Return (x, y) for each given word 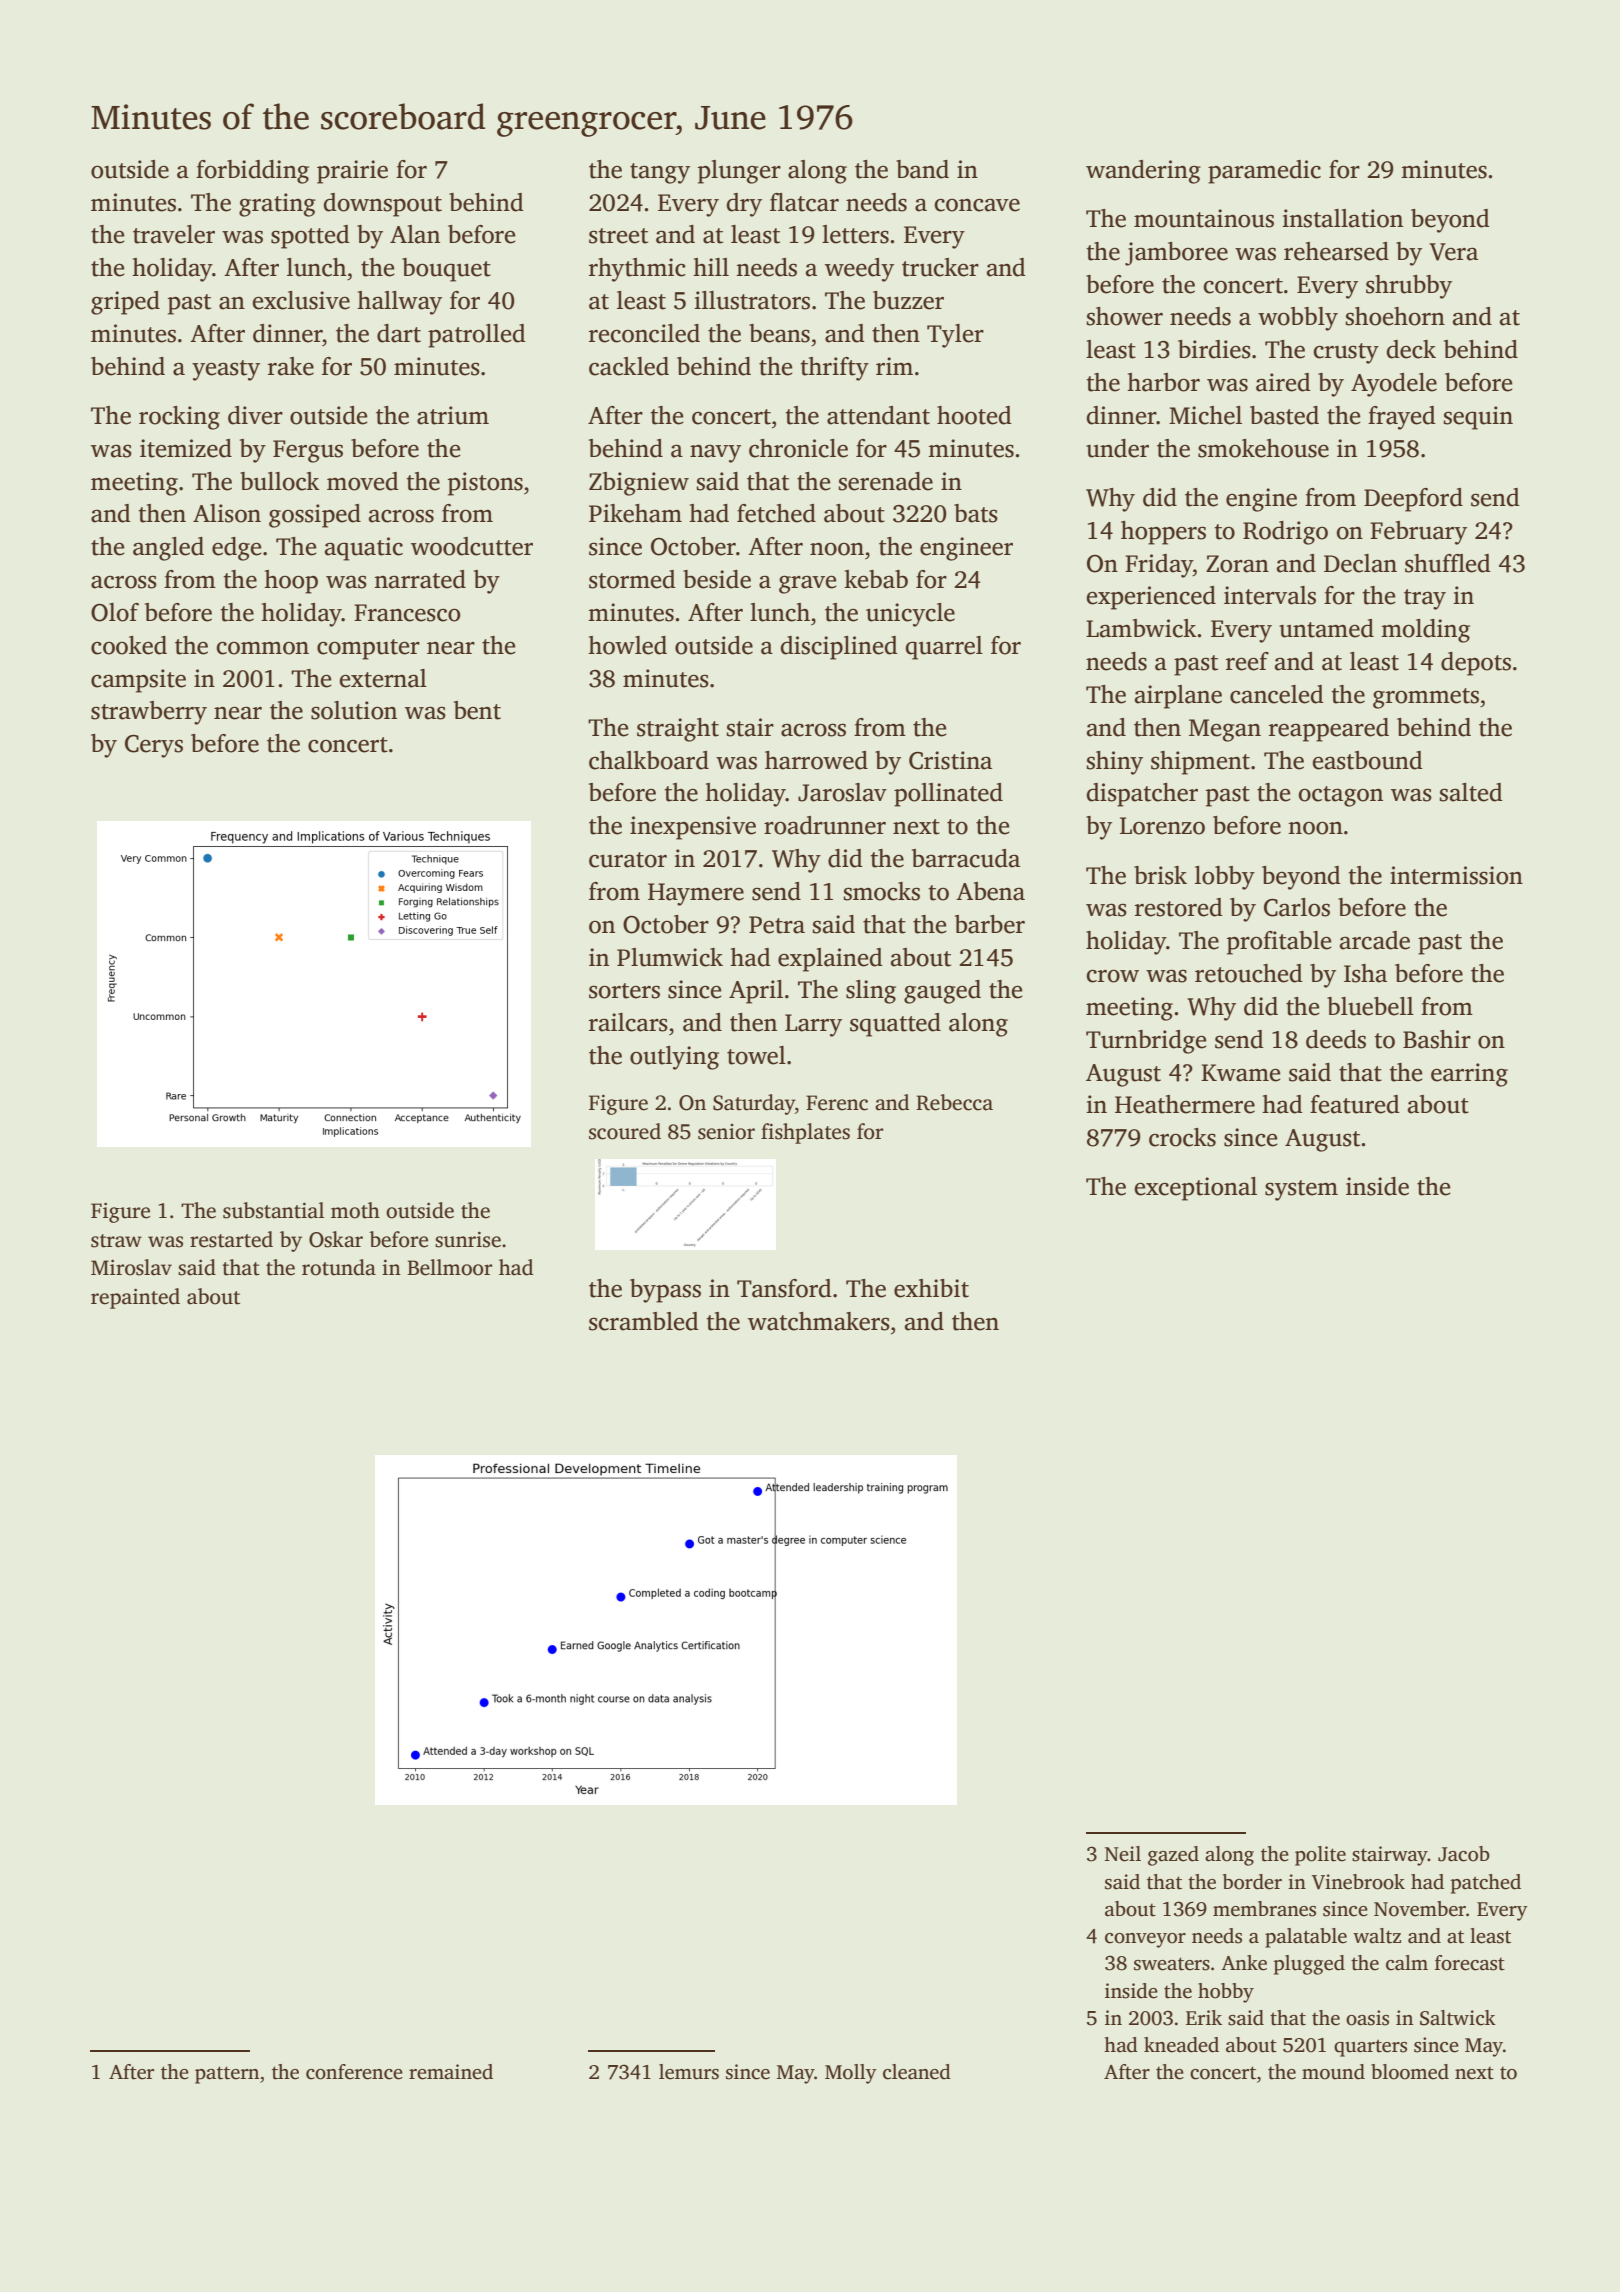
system (1301, 1190)
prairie (352, 172)
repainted (135, 1298)
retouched (1249, 973)
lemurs (689, 2072)
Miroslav (131, 1267)
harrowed (816, 760)
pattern (227, 2075)
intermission (1456, 875)
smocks (881, 891)
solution (354, 710)
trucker (940, 267)
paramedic (1264, 172)
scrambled (644, 1321)
